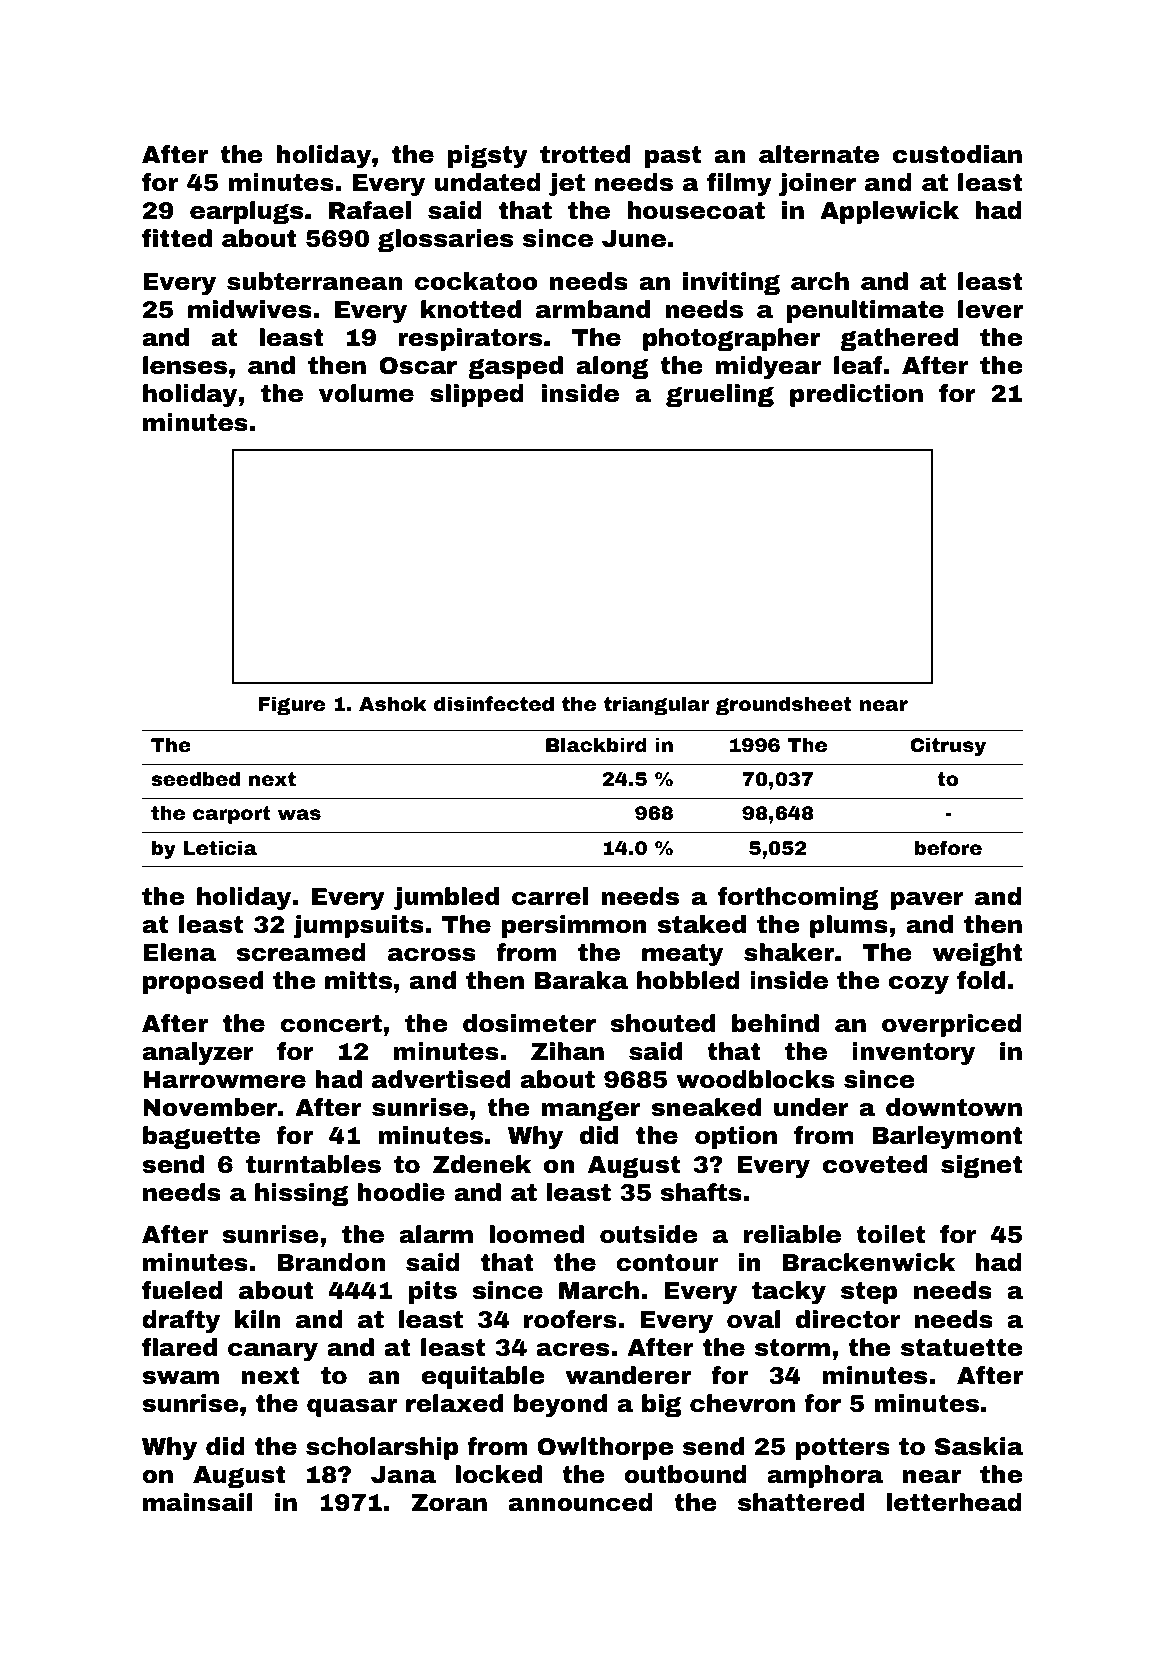 This page has width=1165, height=1654. I want to click on lenses, so click(185, 365).
